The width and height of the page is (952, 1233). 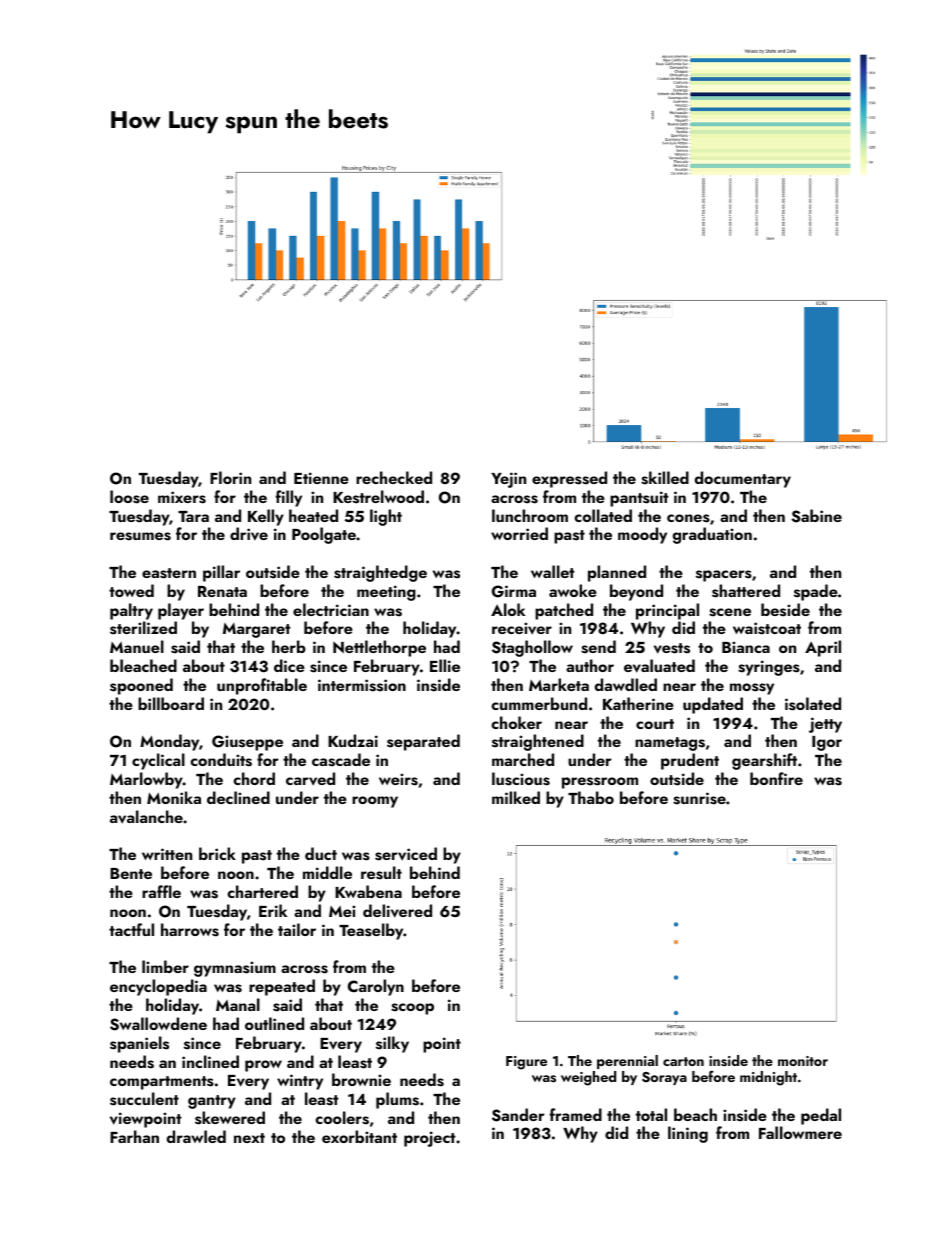 What do you see at coordinates (249, 1138) in the page?
I see `next` at bounding box center [249, 1138].
